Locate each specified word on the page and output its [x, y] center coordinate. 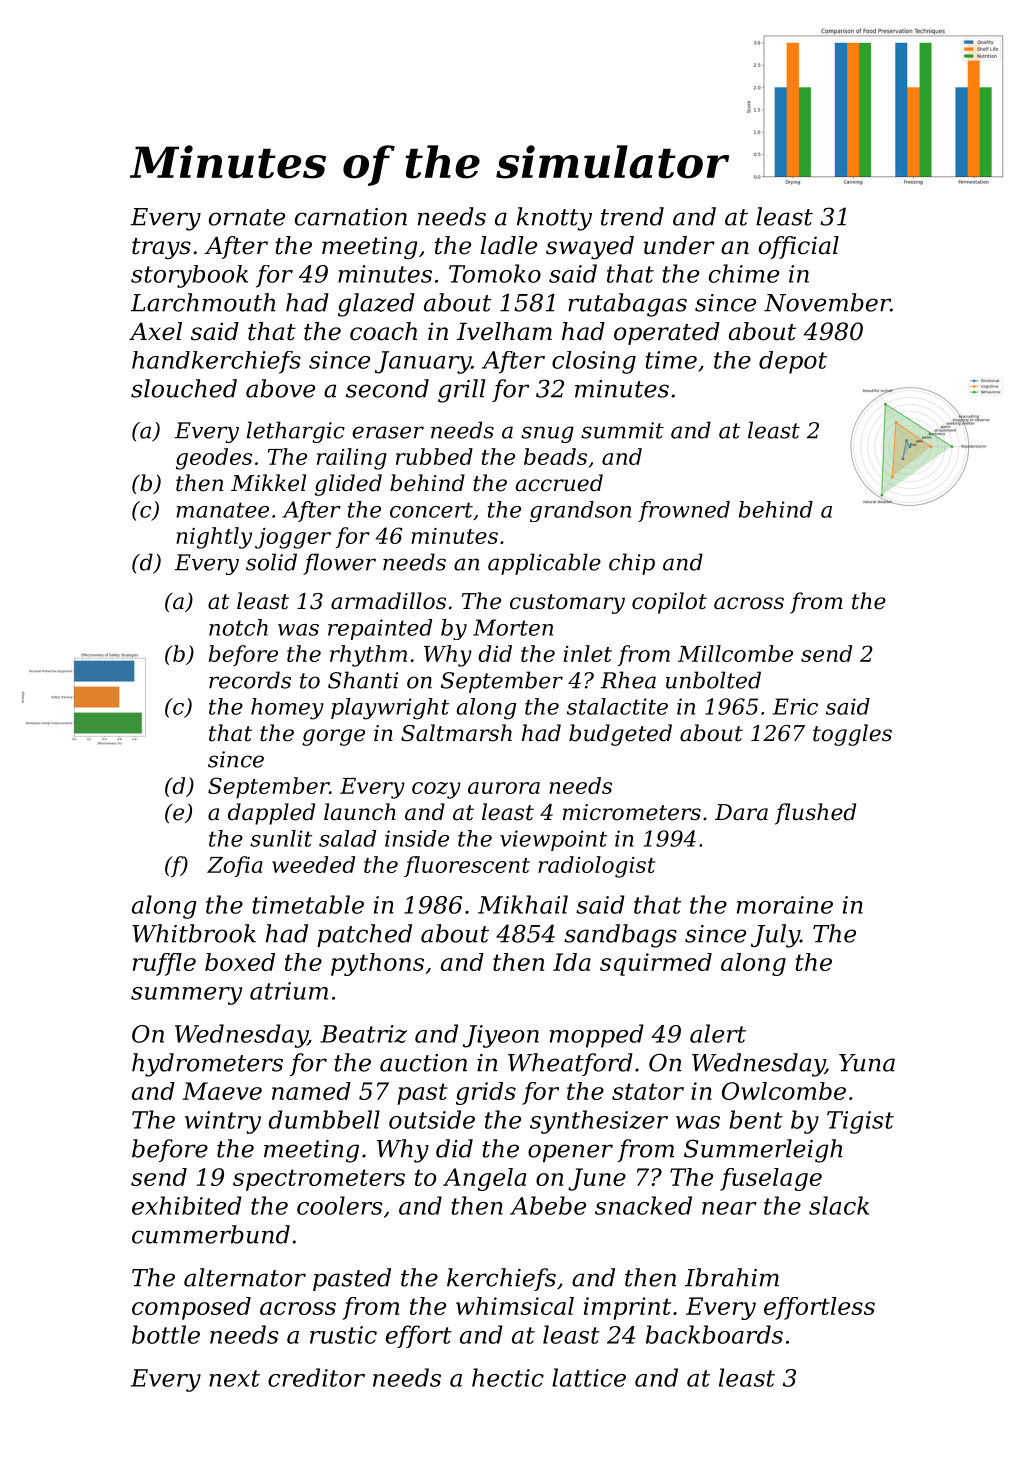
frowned [684, 511]
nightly [214, 538]
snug [547, 434]
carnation [351, 217]
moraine [785, 905]
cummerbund [211, 1234]
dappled [271, 814]
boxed [240, 962]
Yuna [867, 1063]
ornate [247, 217]
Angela [484, 1179]
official [799, 247]
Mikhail [523, 904]
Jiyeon [501, 1036]
